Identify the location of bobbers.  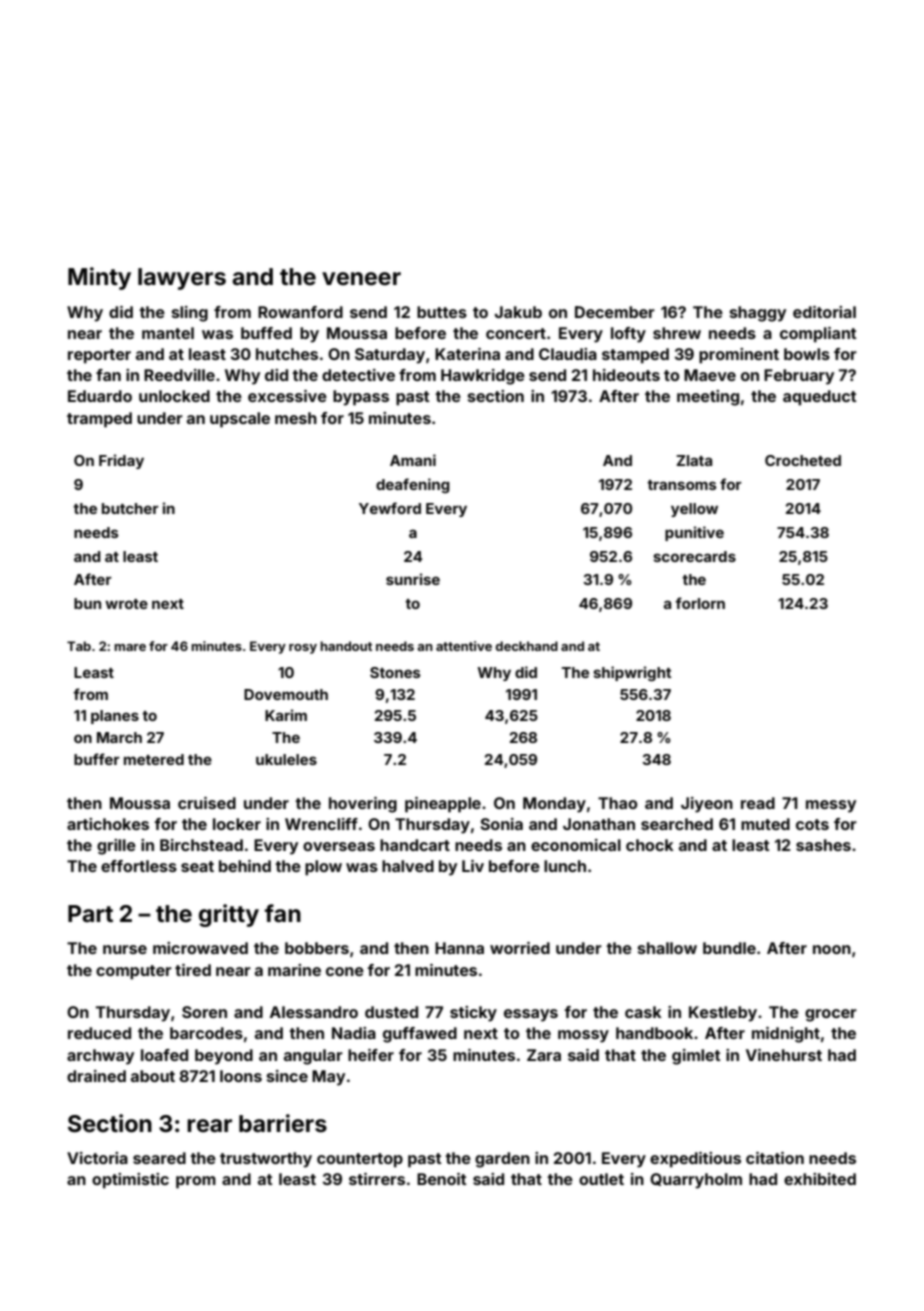
(317, 948).
